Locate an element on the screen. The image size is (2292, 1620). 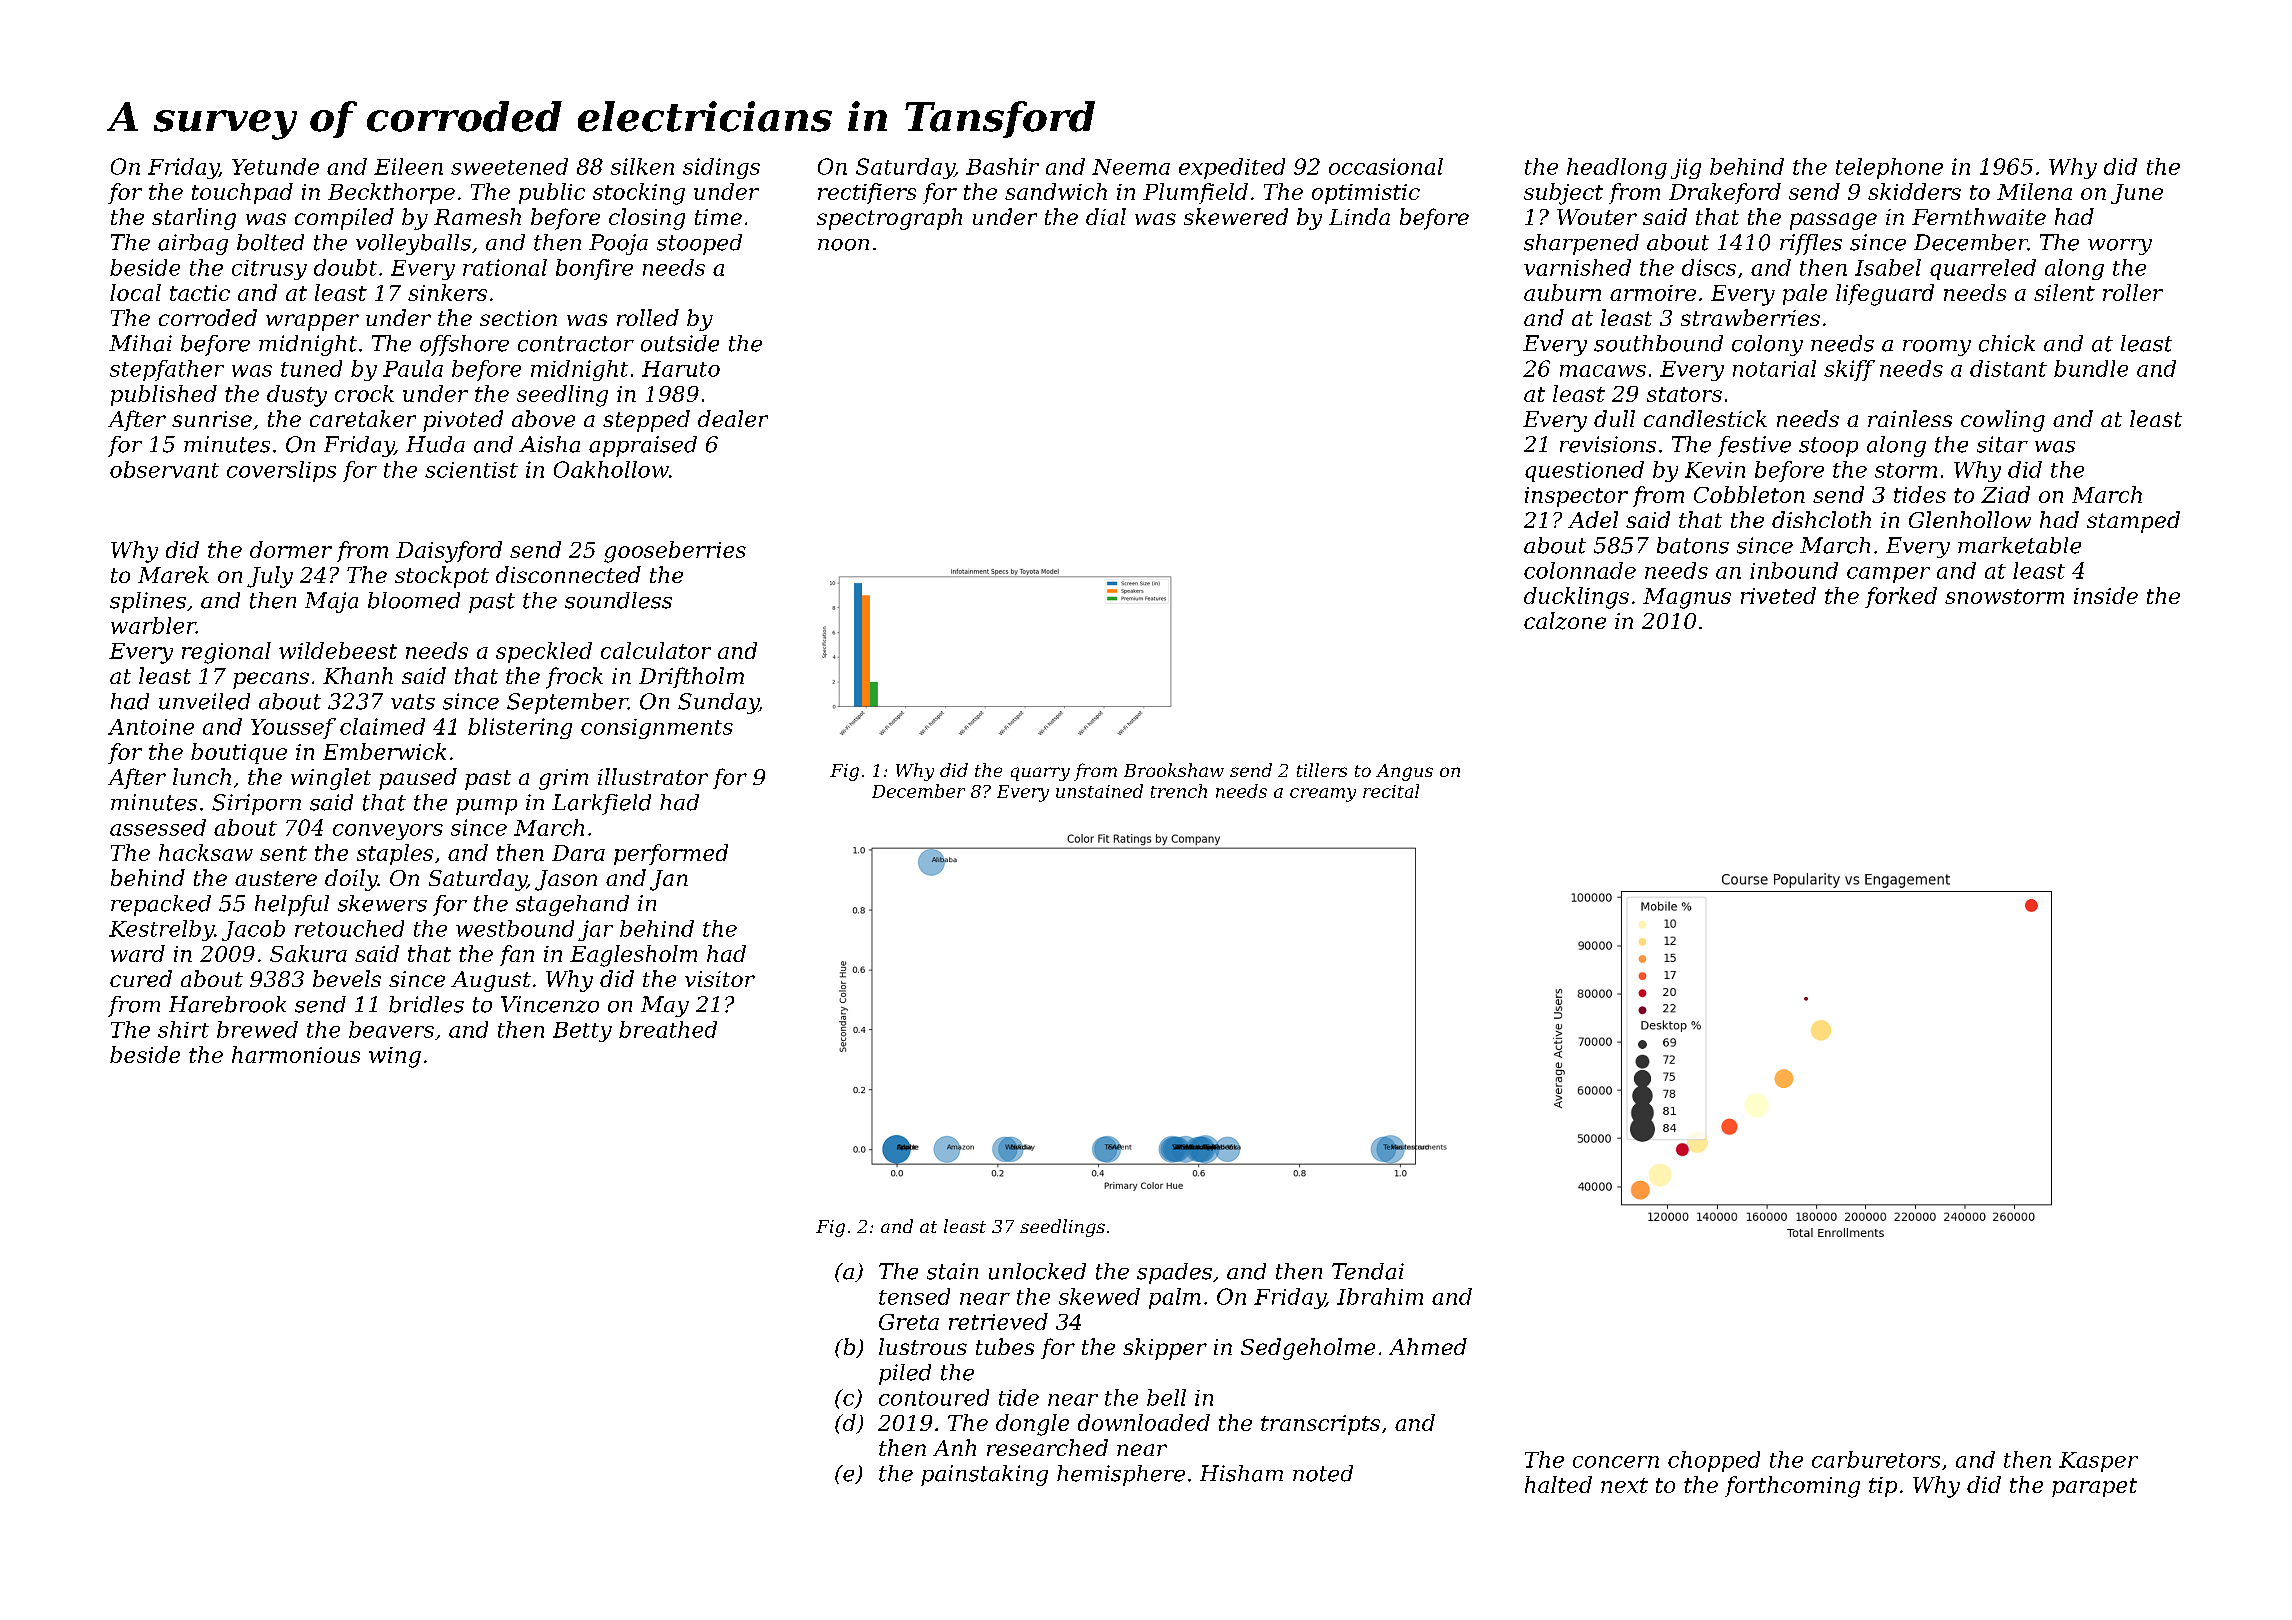
painstaking is located at coordinates (984, 1475).
